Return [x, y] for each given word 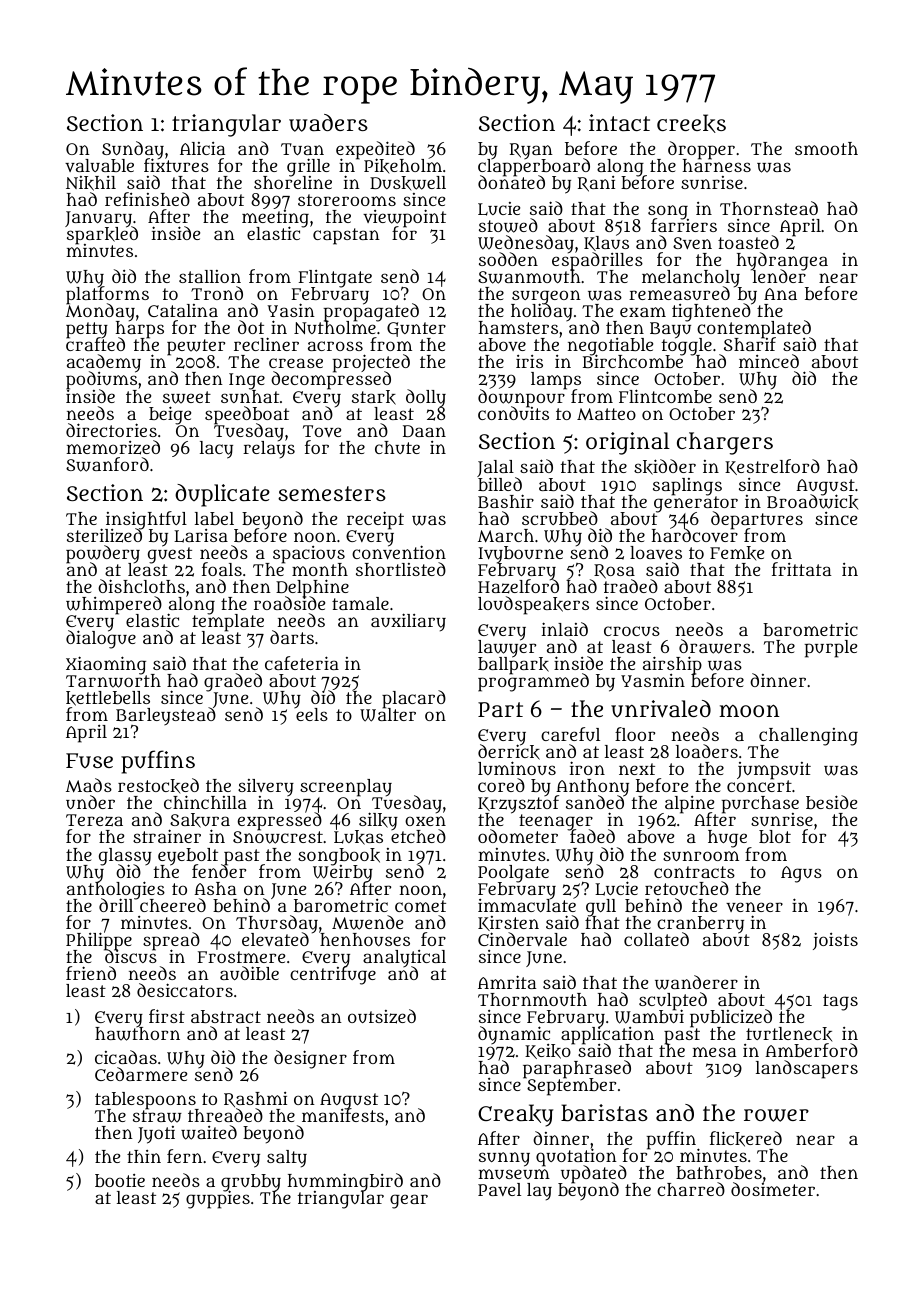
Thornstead [769, 208]
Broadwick [812, 502]
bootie [120, 1180]
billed [500, 484]
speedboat [247, 415]
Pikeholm [403, 166]
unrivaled [661, 709]
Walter [388, 715]
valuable [99, 165]
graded [234, 683]
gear [409, 1201]
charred [691, 1189]
